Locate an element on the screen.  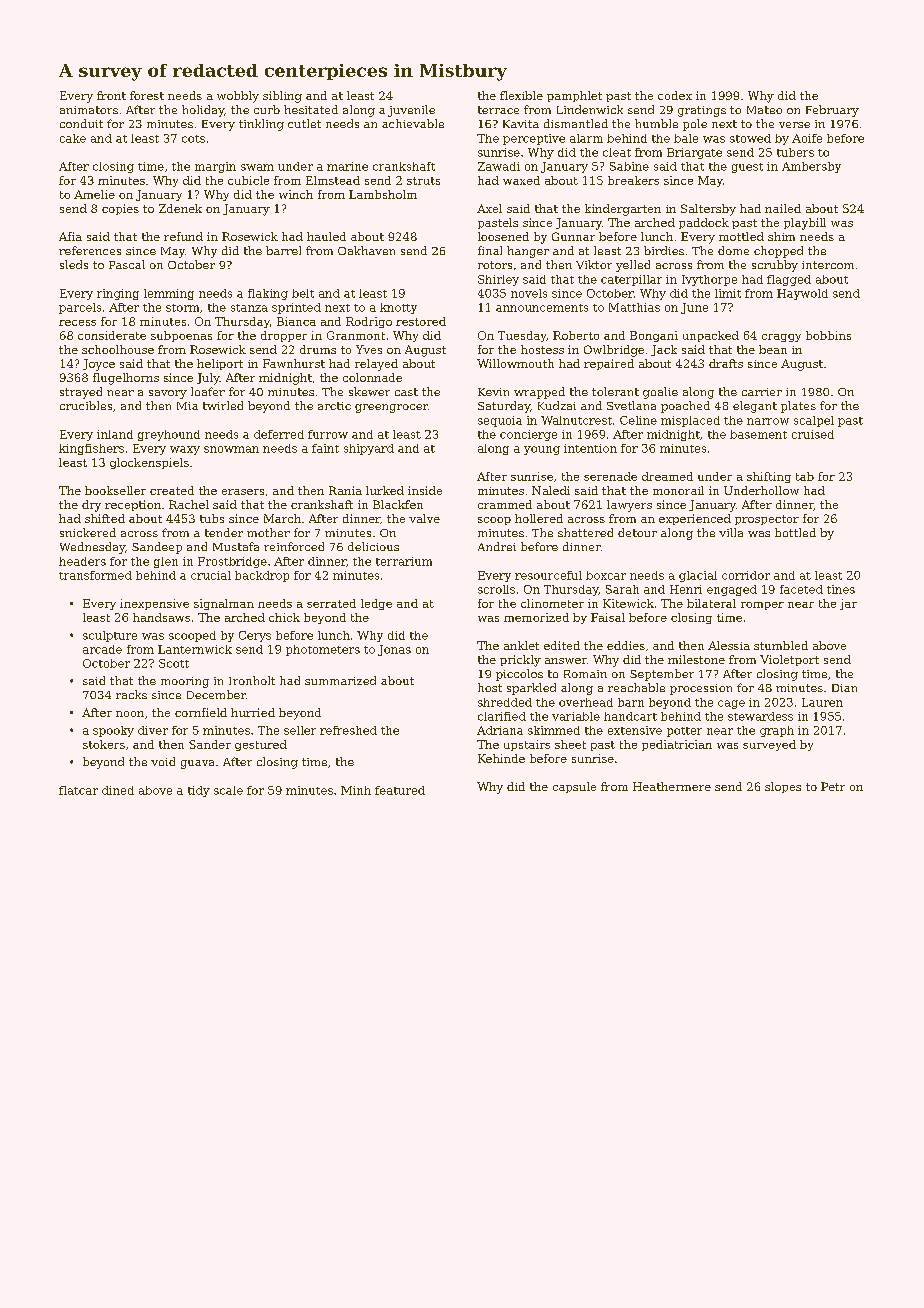
Bongani is located at coordinates (654, 336).
